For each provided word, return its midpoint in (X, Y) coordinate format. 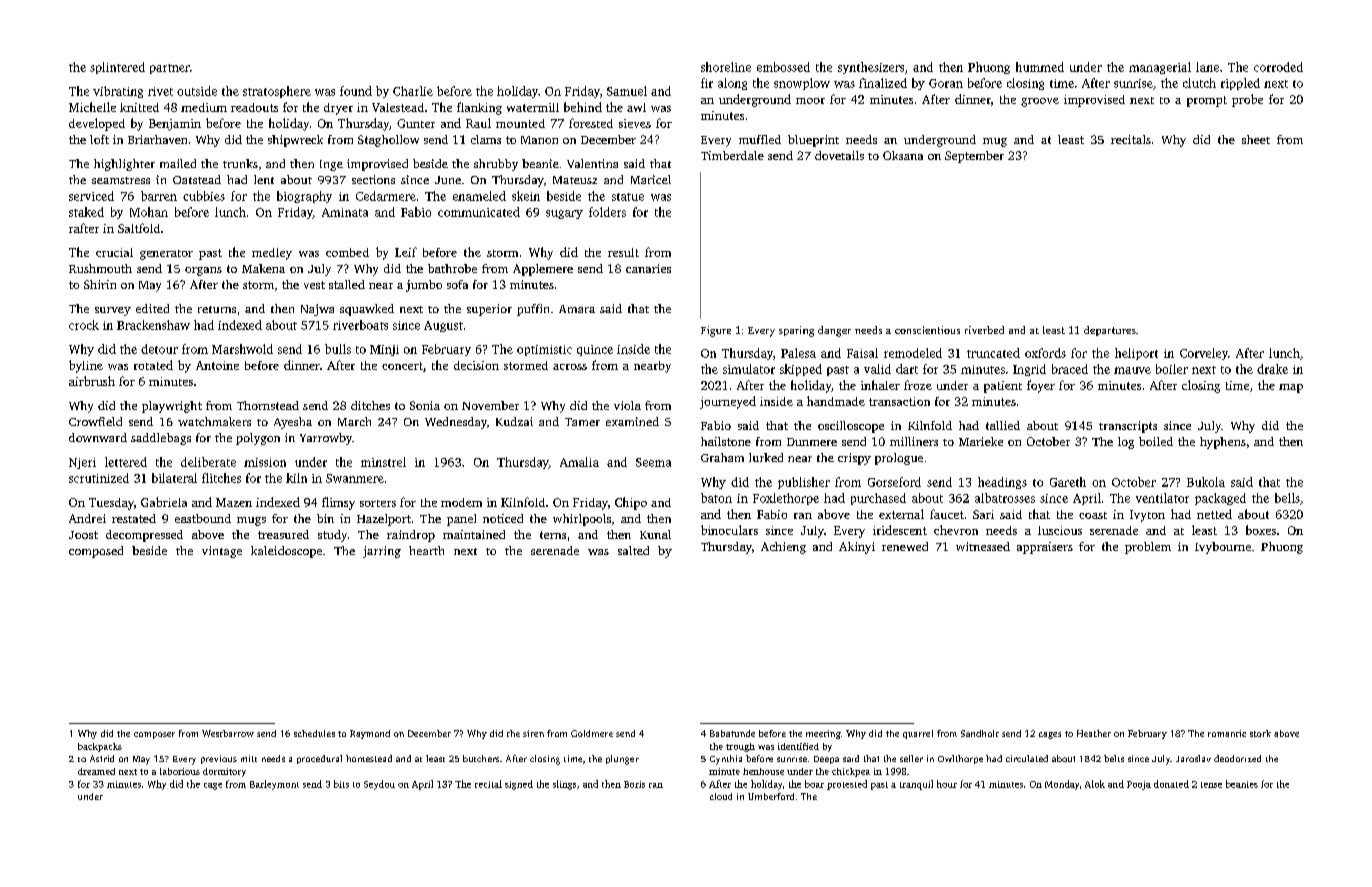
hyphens (1223, 443)
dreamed (96, 771)
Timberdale (732, 155)
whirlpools (582, 520)
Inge (331, 165)
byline (86, 366)
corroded (1278, 67)
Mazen (234, 502)
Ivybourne (1223, 548)
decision (476, 365)
